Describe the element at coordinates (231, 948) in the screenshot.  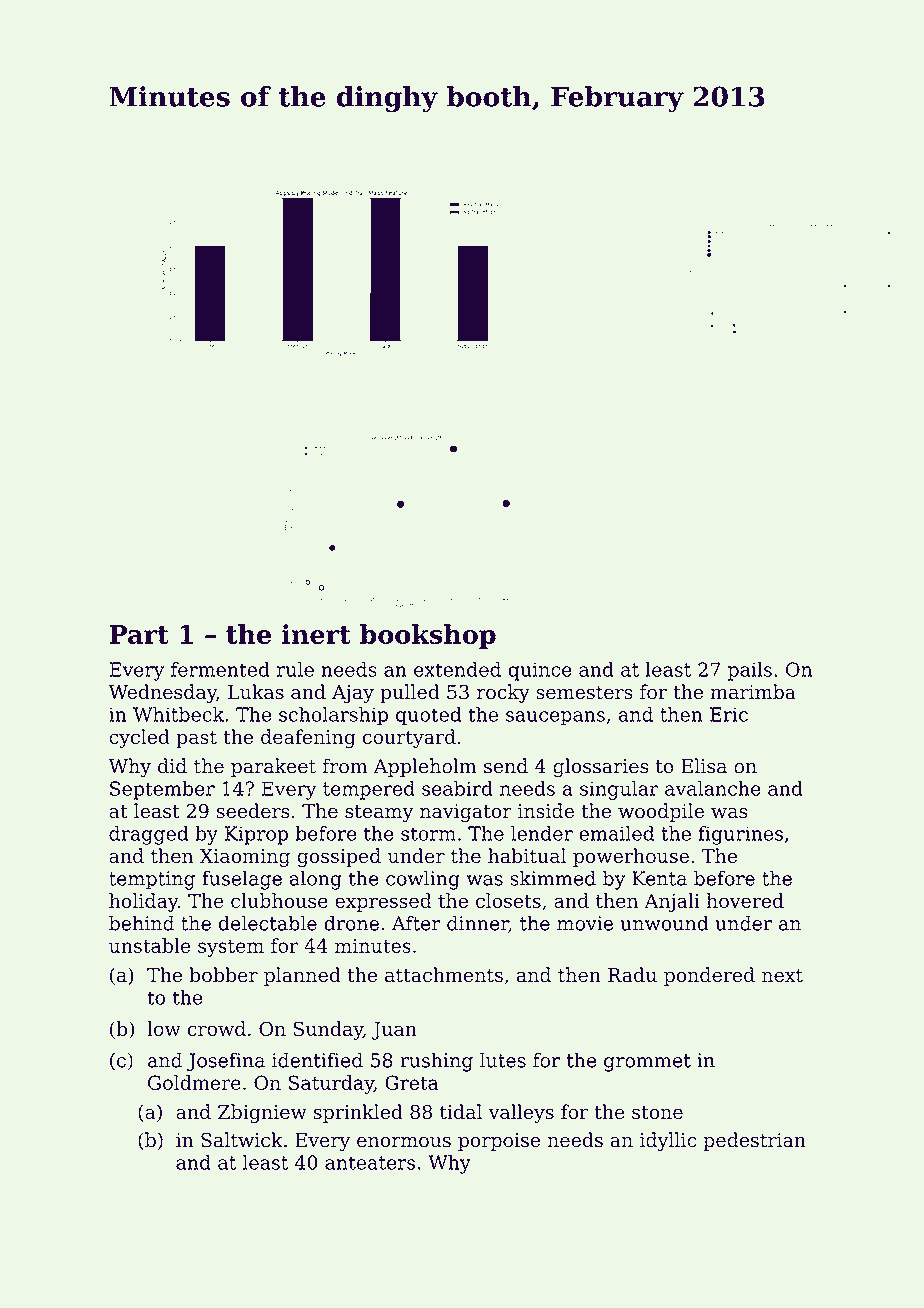
I see `system` at that location.
